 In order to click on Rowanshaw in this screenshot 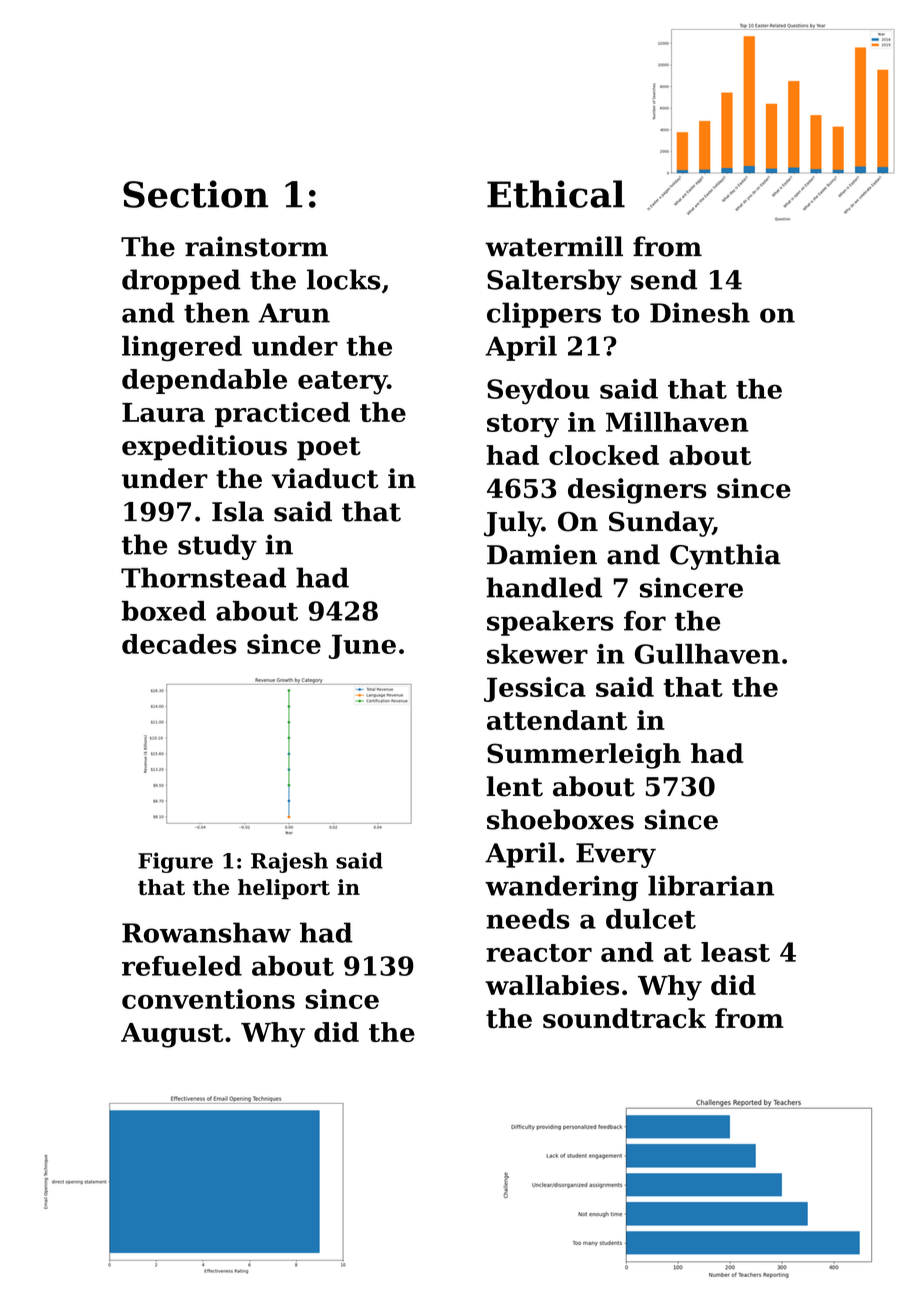, I will do `click(206, 932)`.
